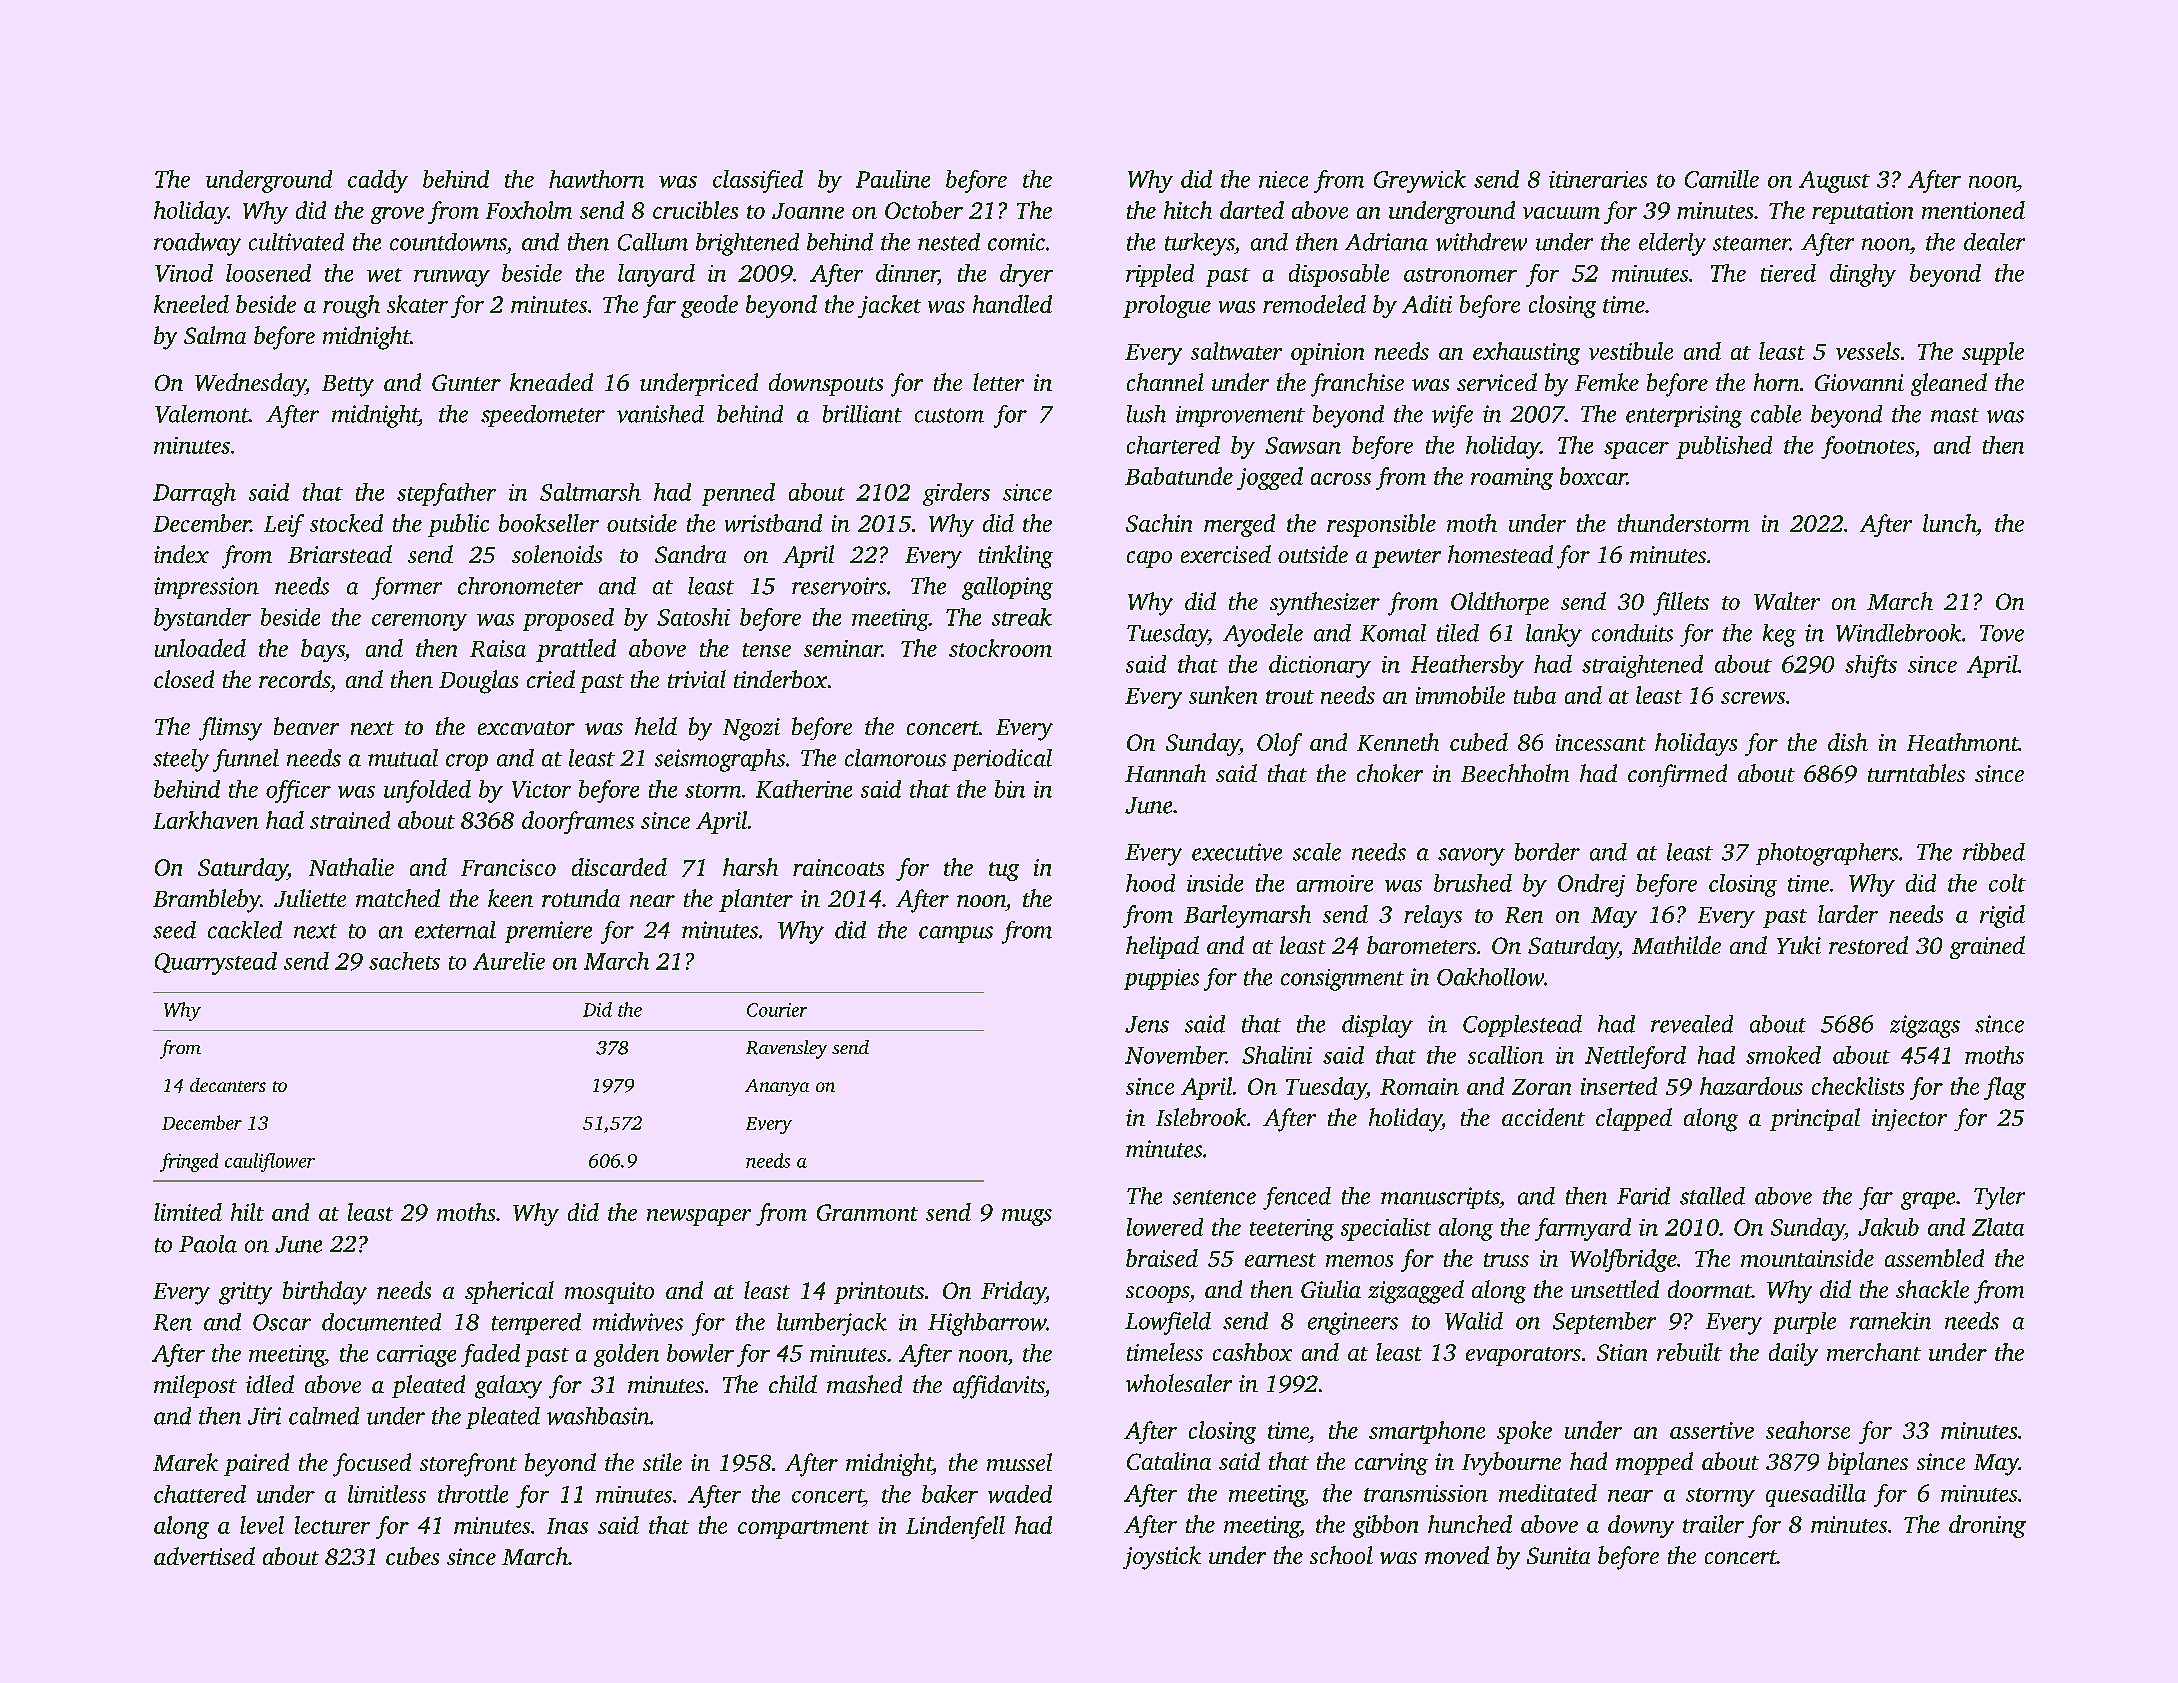 This document has height=1683, width=2178. What do you see at coordinates (1162, 1558) in the document?
I see `joystick` at bounding box center [1162, 1558].
